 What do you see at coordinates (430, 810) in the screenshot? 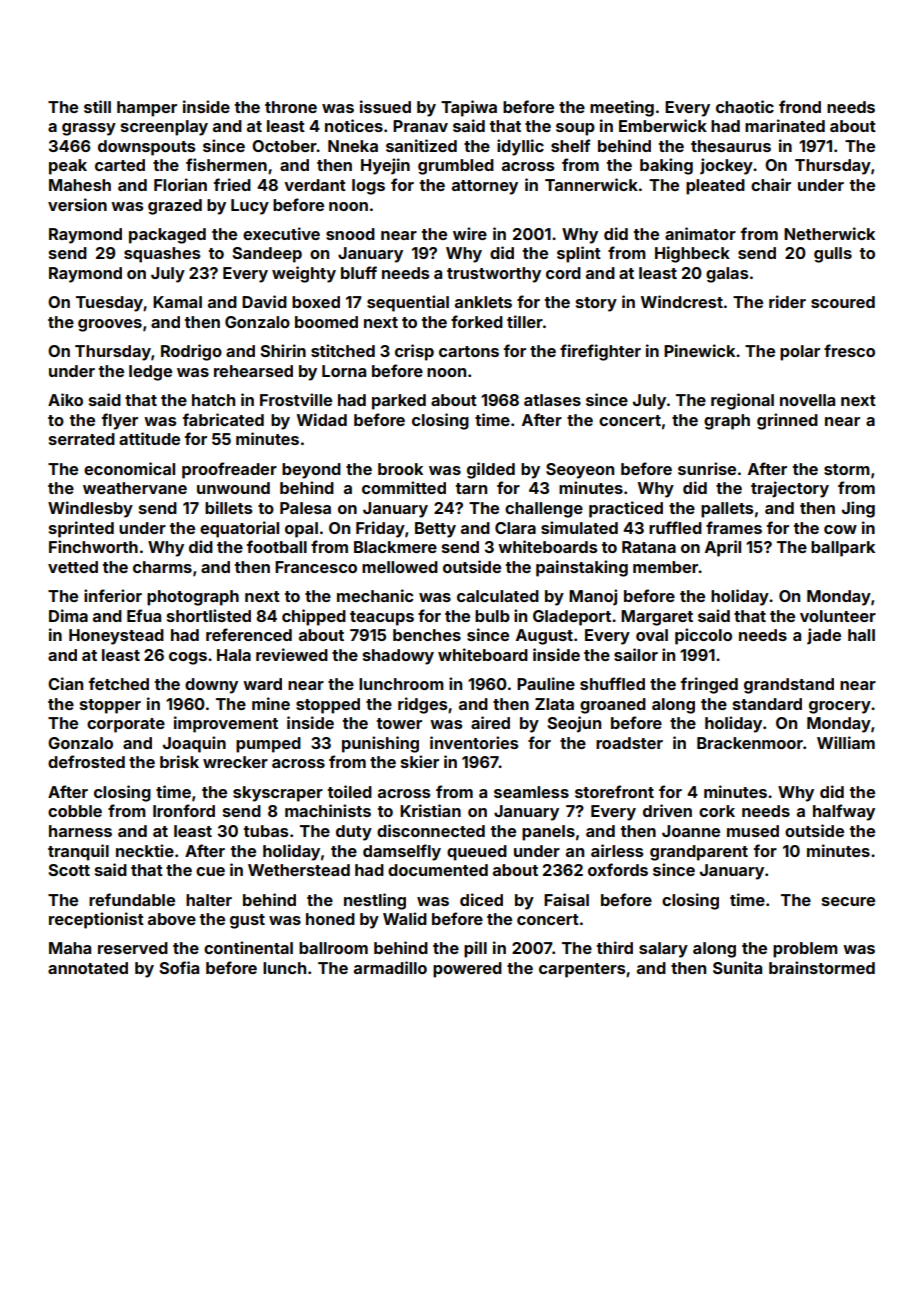
I see `Kristian` at bounding box center [430, 810].
